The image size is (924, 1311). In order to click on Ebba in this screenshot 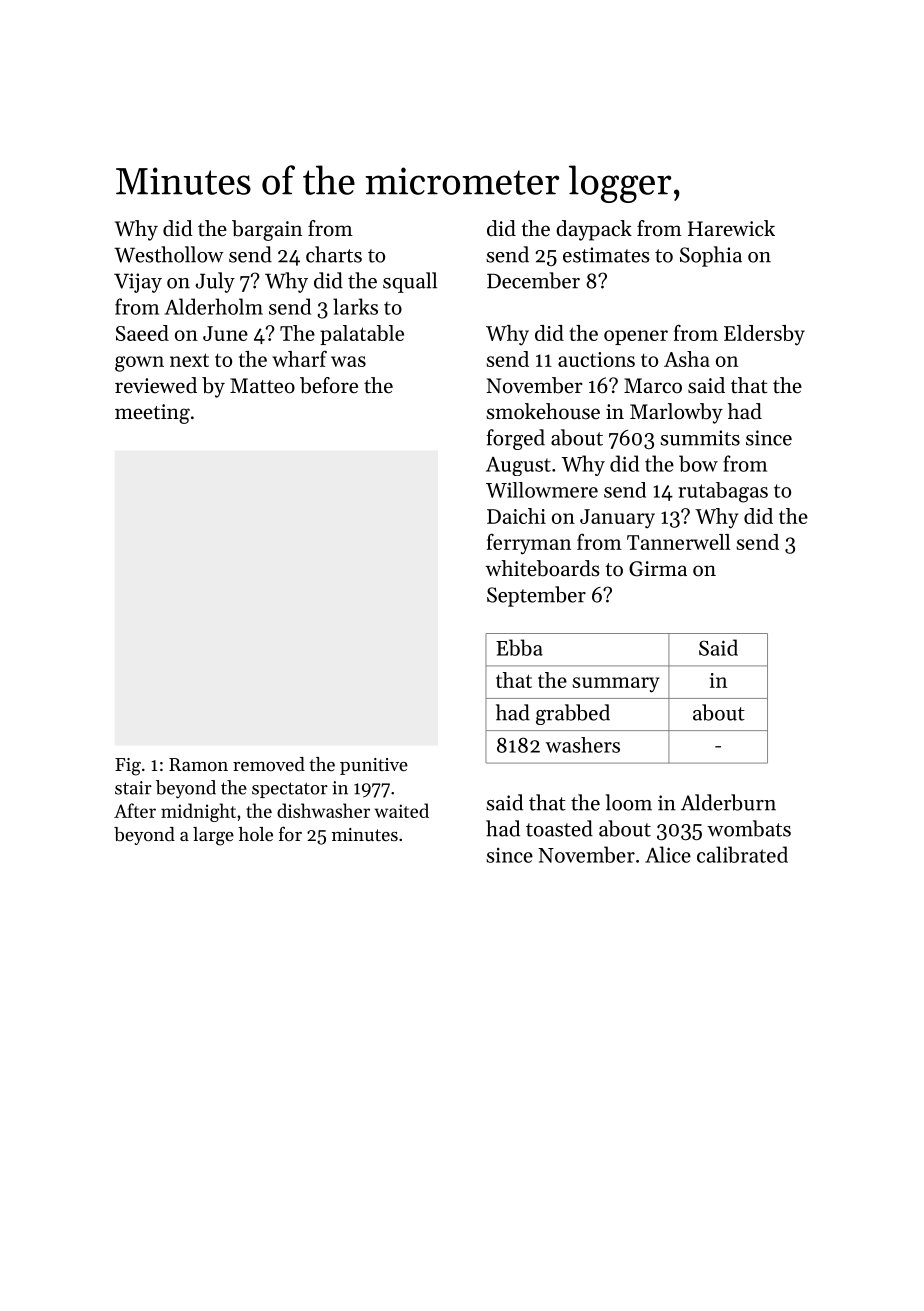, I will do `click(519, 647)`.
